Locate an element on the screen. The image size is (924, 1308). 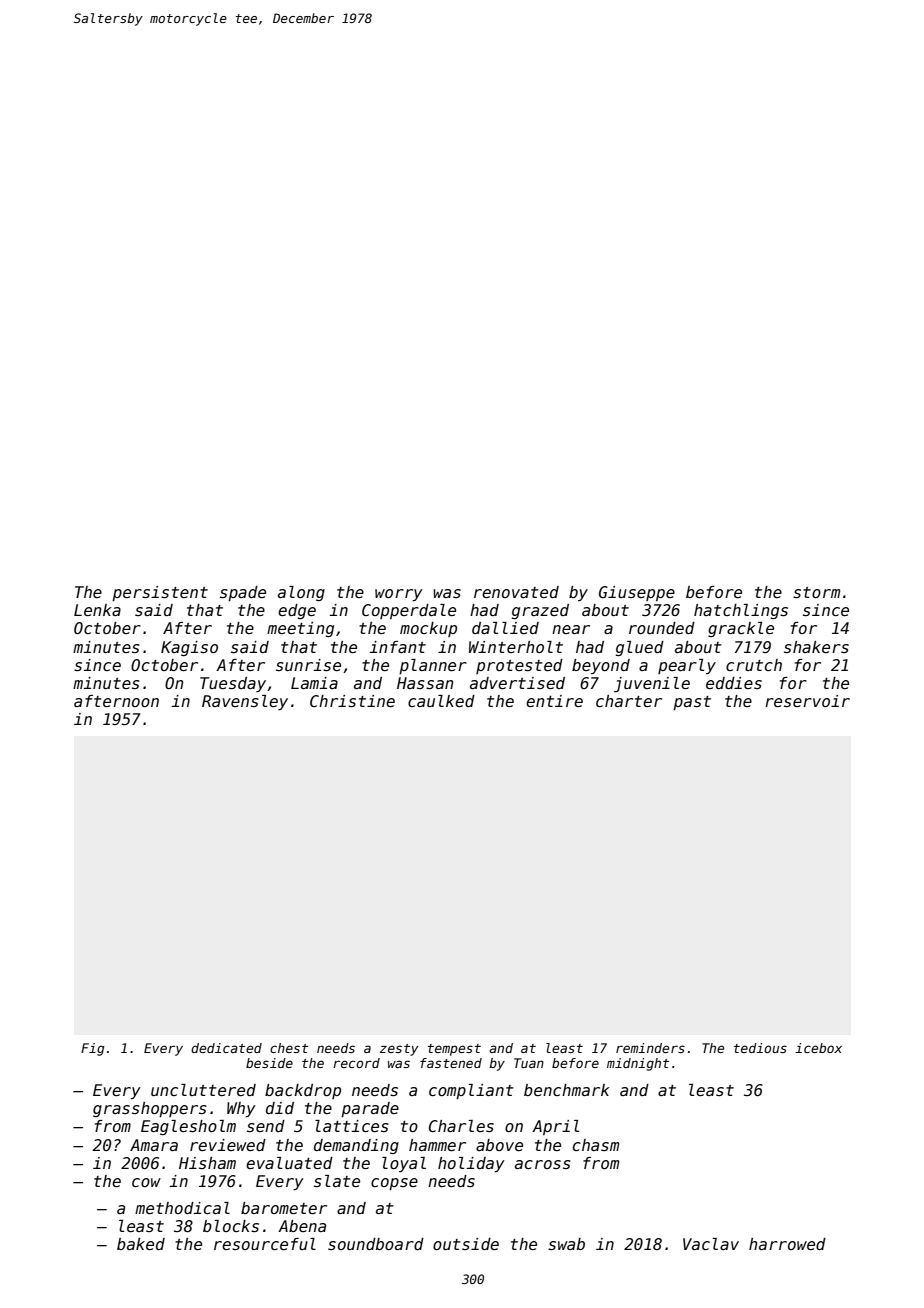
Giuseppe is located at coordinates (637, 593).
